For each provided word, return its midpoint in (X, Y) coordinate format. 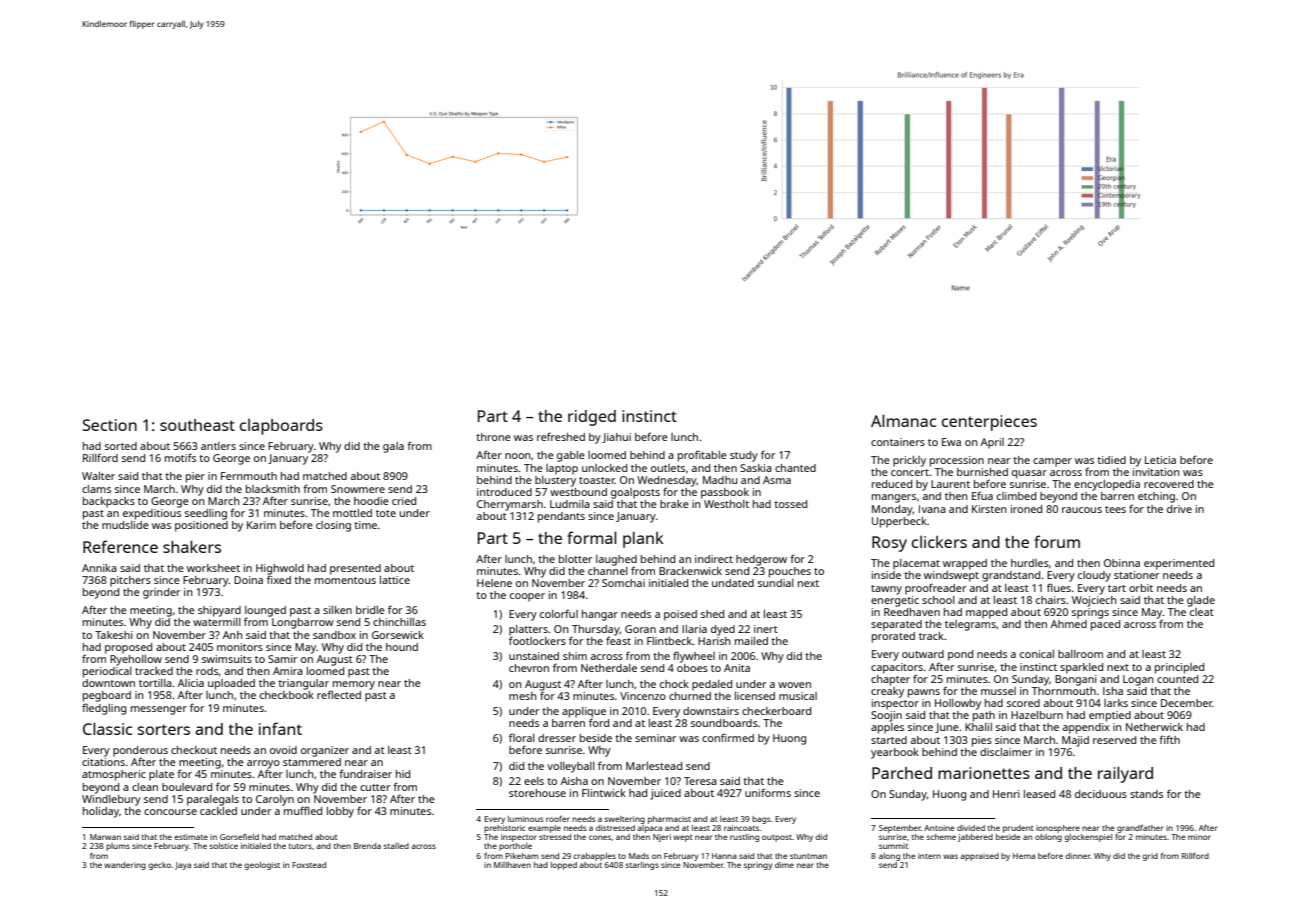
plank (643, 539)
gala (393, 447)
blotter (576, 559)
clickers (939, 541)
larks (1116, 703)
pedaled (712, 685)
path (984, 716)
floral (522, 737)
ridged (592, 418)
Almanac (903, 420)
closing (333, 526)
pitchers (130, 581)
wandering (125, 866)
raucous (1082, 510)
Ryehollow (136, 660)
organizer (325, 751)
